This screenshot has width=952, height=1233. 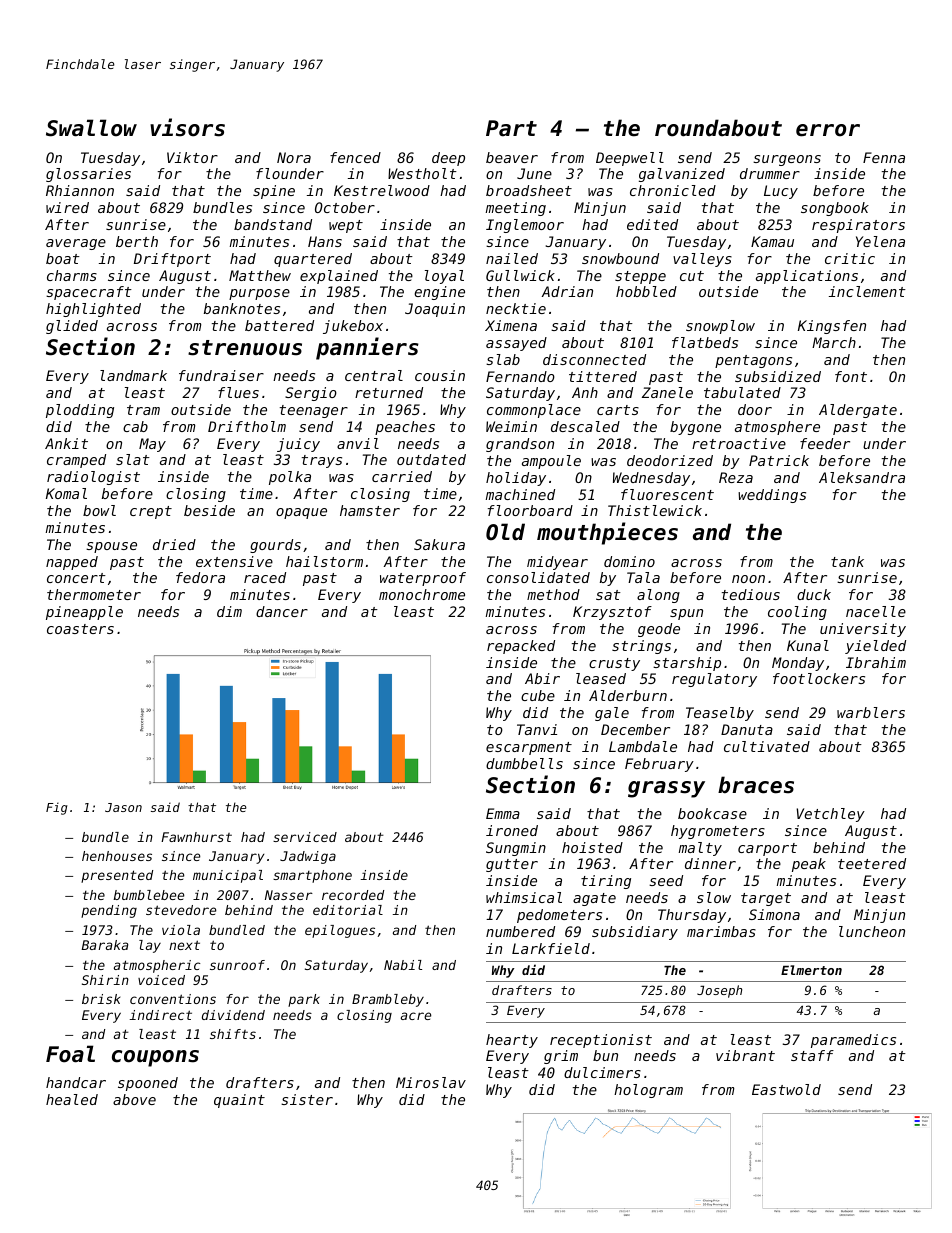 I want to click on Kingsfen, so click(x=832, y=327).
